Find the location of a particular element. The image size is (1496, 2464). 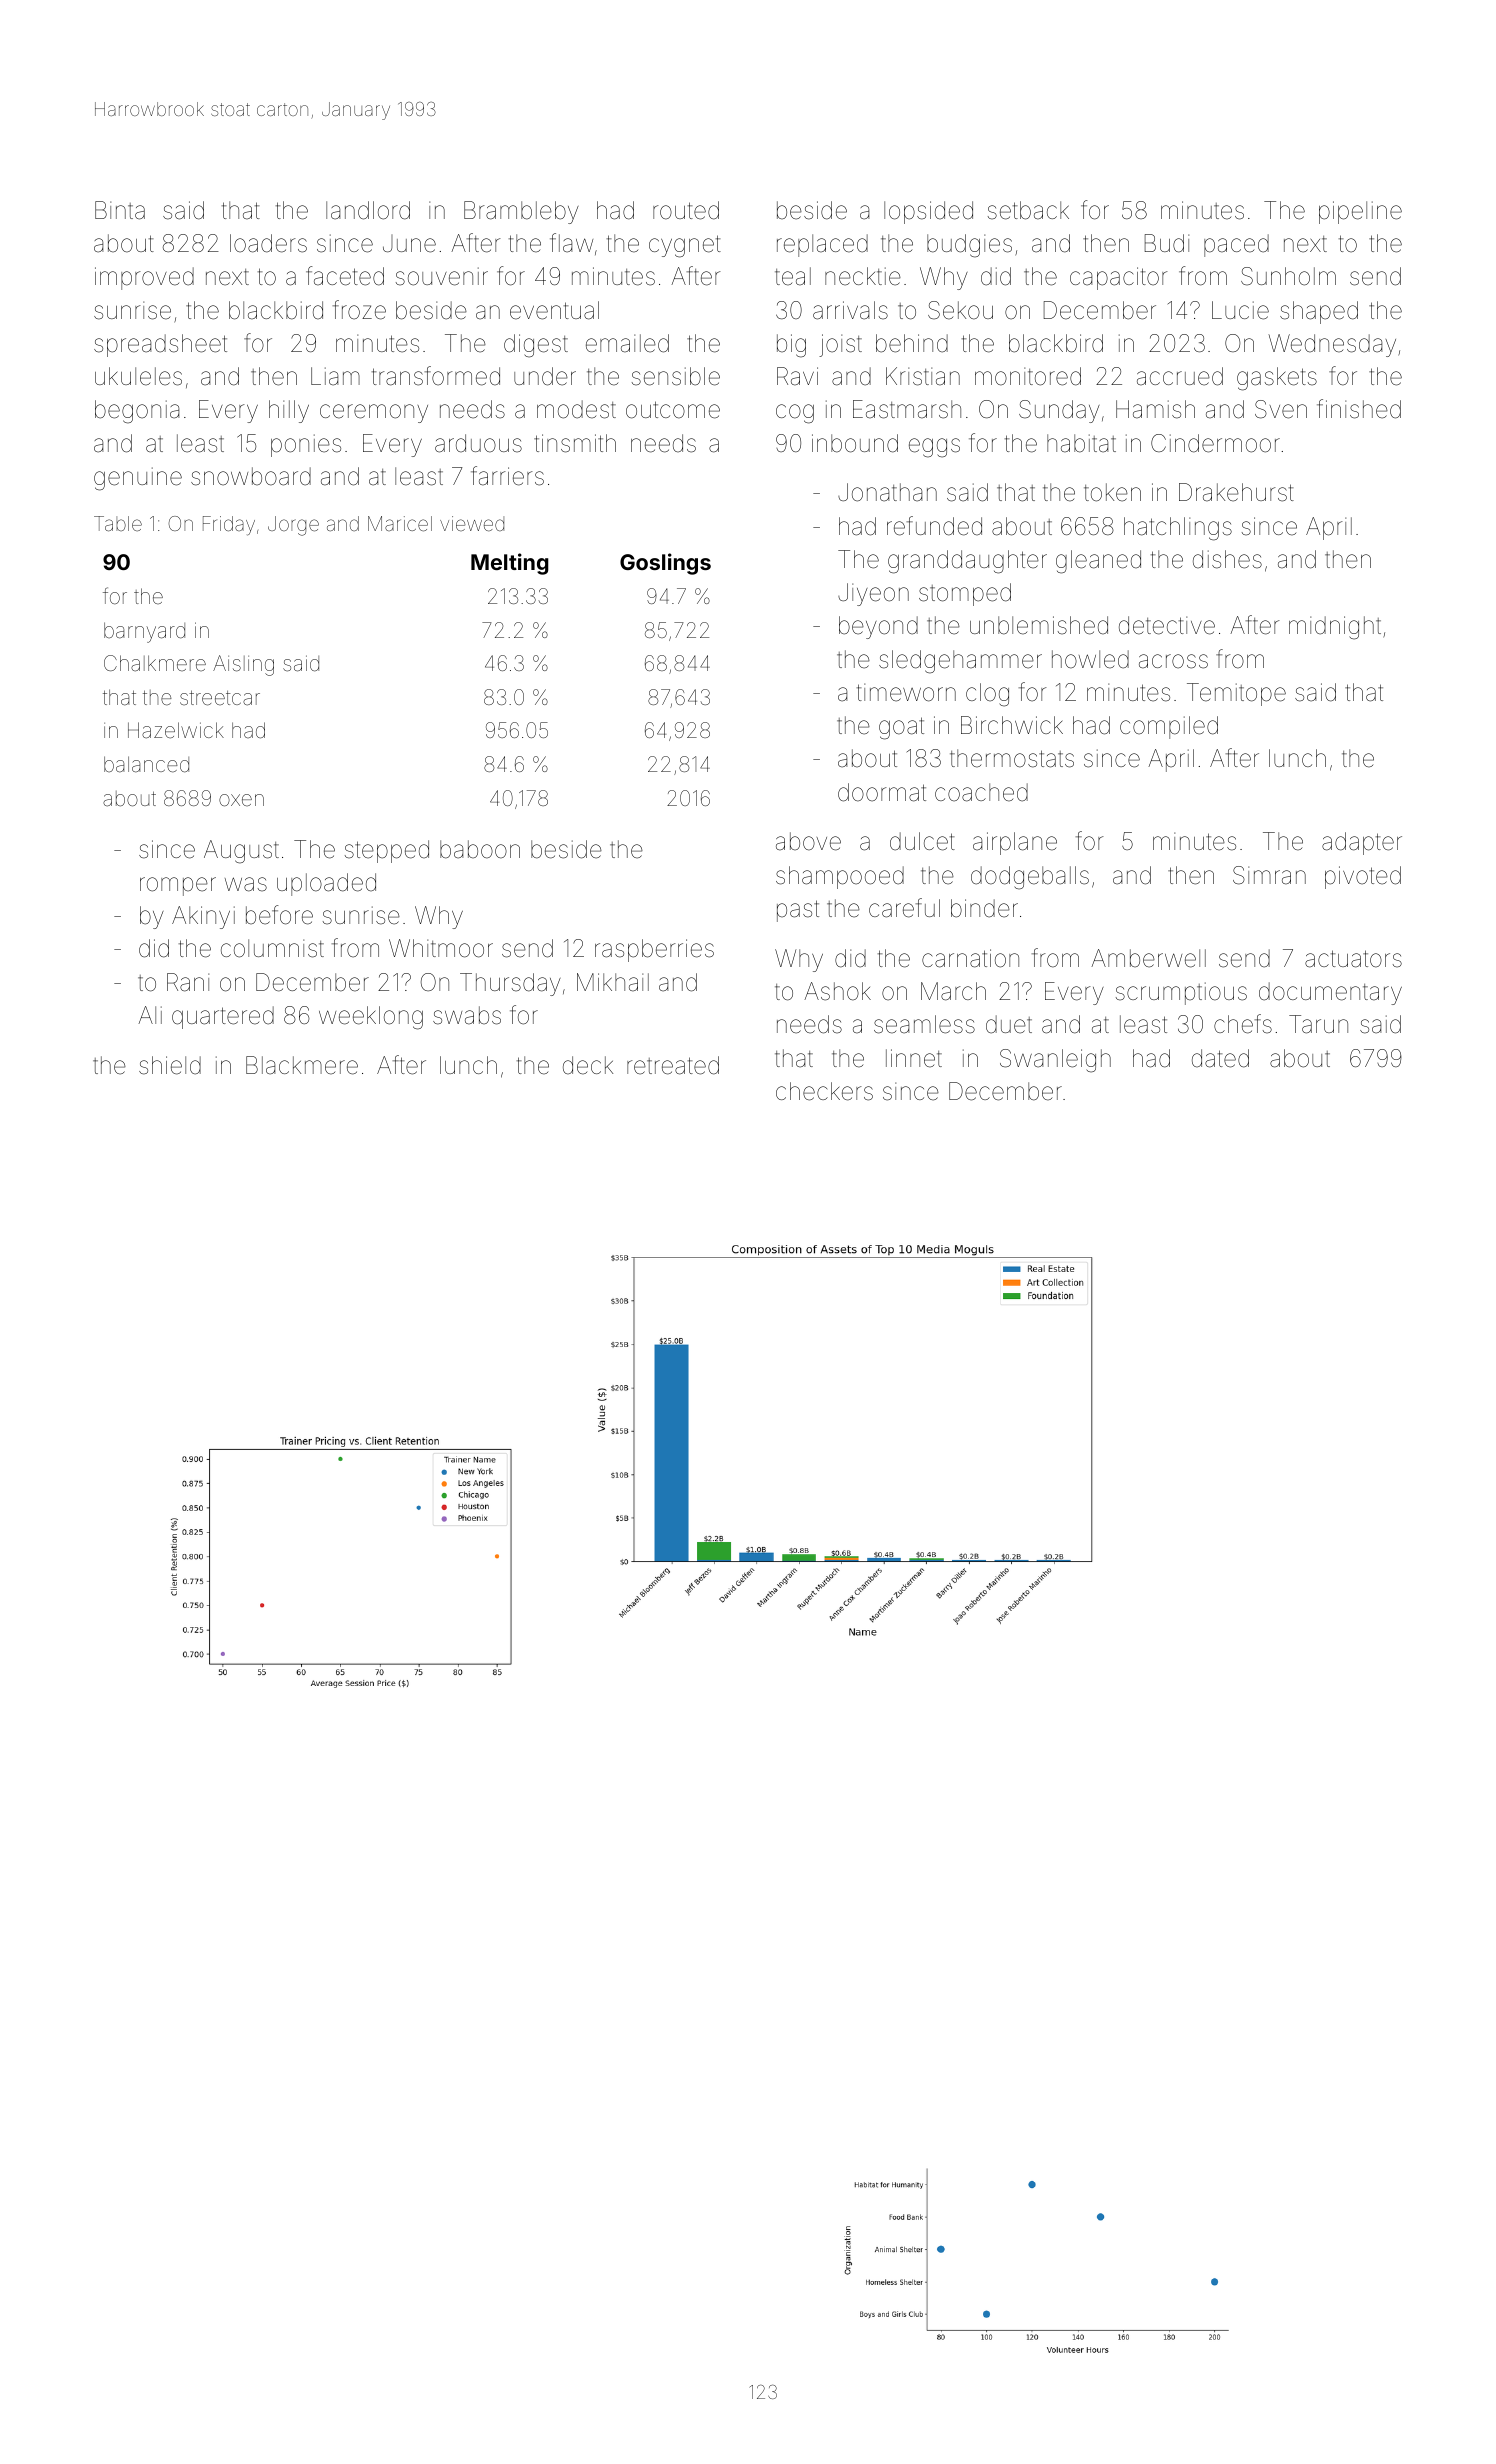

timeworn is located at coordinates (906, 692).
